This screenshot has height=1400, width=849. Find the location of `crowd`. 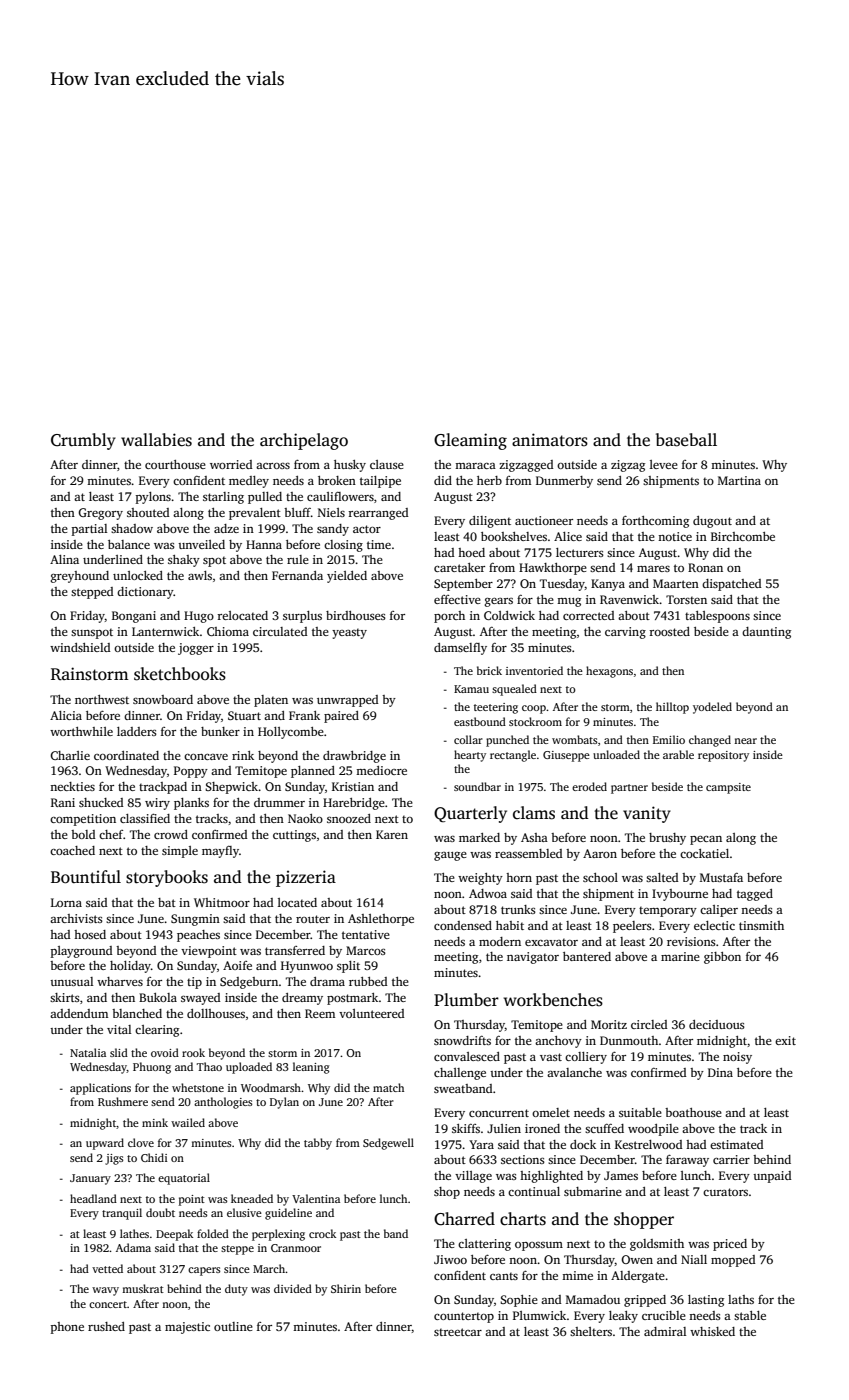

crowd is located at coordinates (171, 834).
